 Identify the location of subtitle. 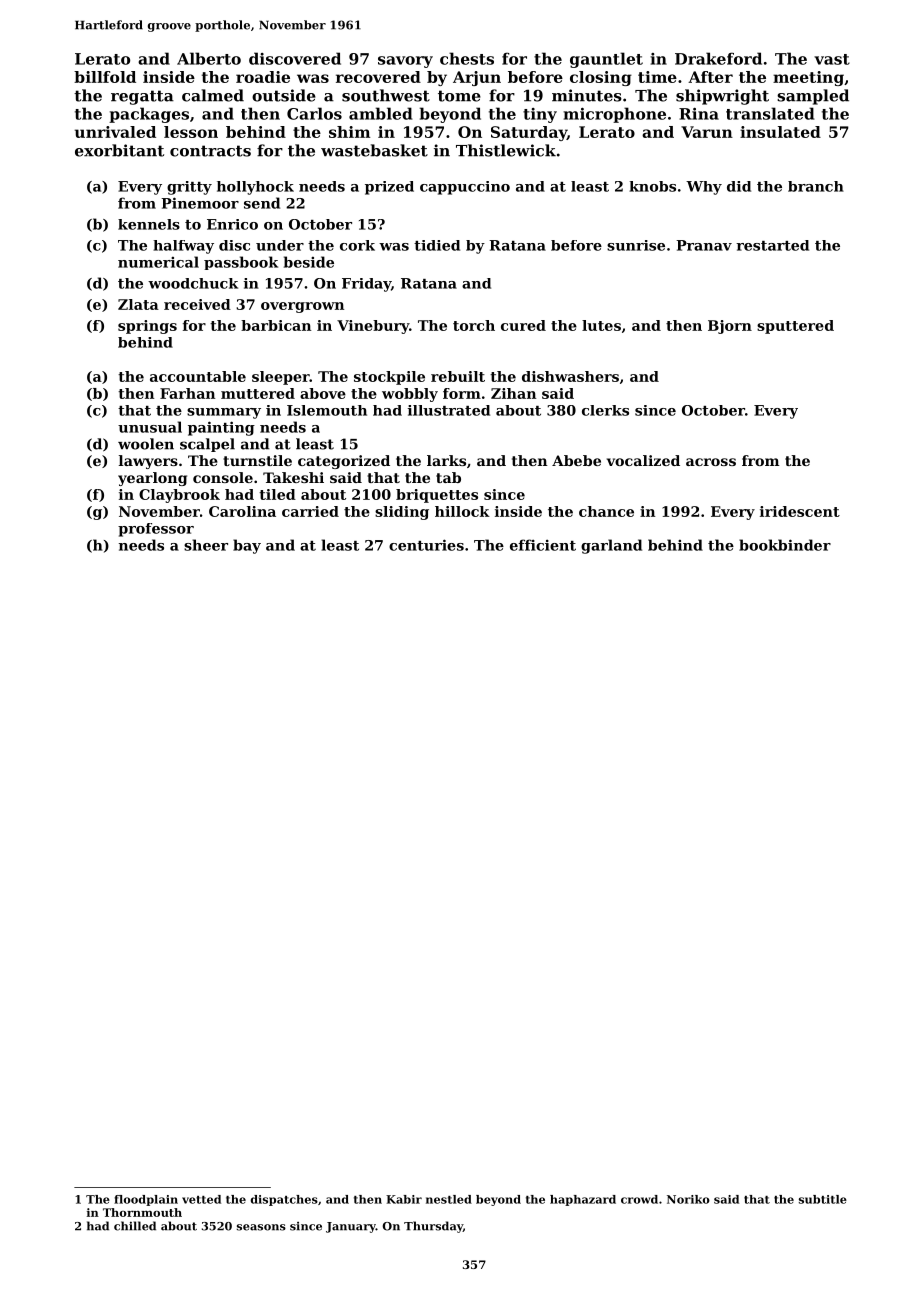
(823, 1199).
